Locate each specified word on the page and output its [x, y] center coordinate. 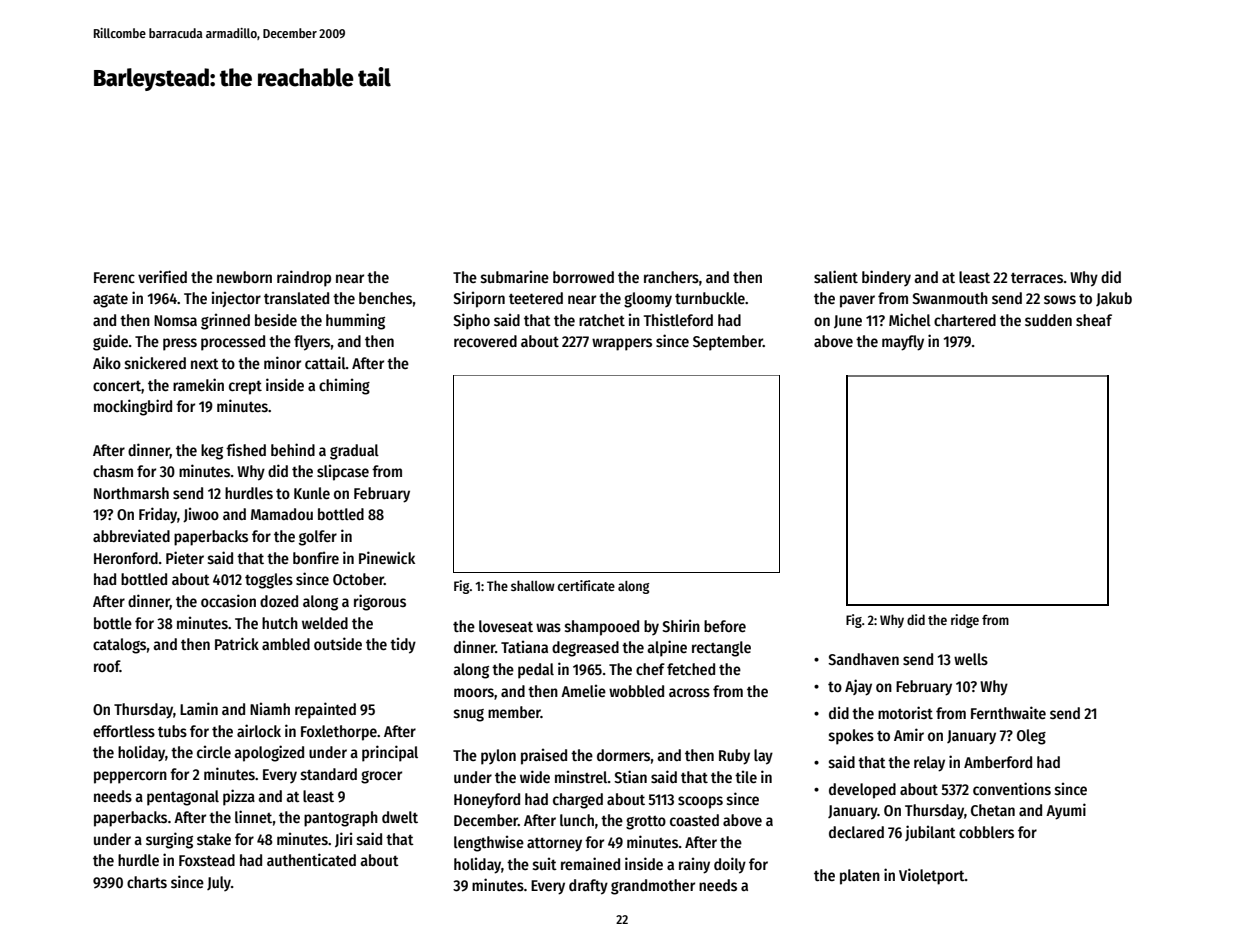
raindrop [304, 278]
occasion [228, 601]
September [728, 343]
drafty [588, 887]
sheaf [1094, 320]
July [219, 883]
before [725, 626]
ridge [965, 621]
